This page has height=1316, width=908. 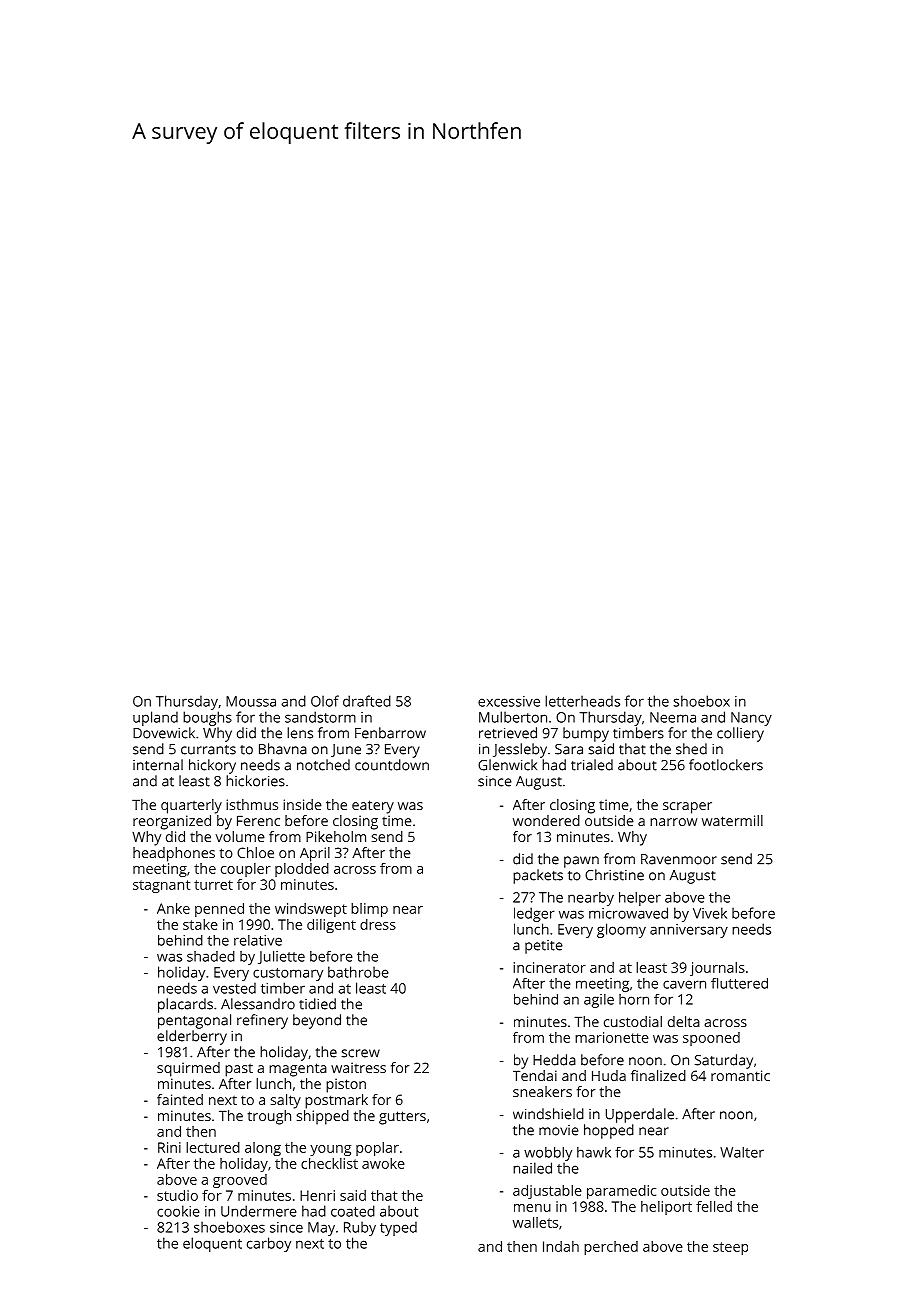 I want to click on April, so click(x=315, y=854).
